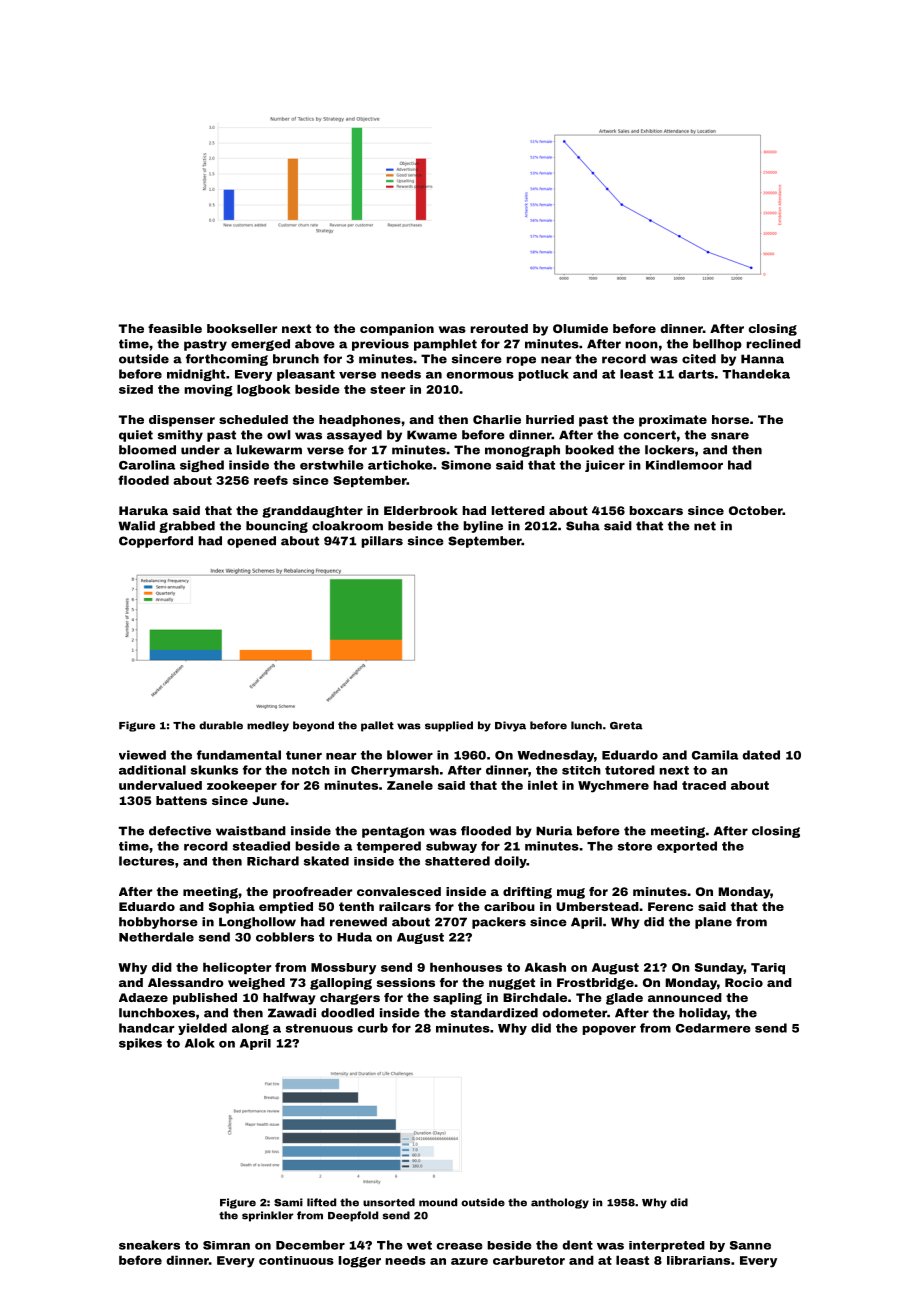 Image resolution: width=924 pixels, height=1308 pixels. What do you see at coordinates (286, 908) in the image?
I see `emptied` at bounding box center [286, 908].
